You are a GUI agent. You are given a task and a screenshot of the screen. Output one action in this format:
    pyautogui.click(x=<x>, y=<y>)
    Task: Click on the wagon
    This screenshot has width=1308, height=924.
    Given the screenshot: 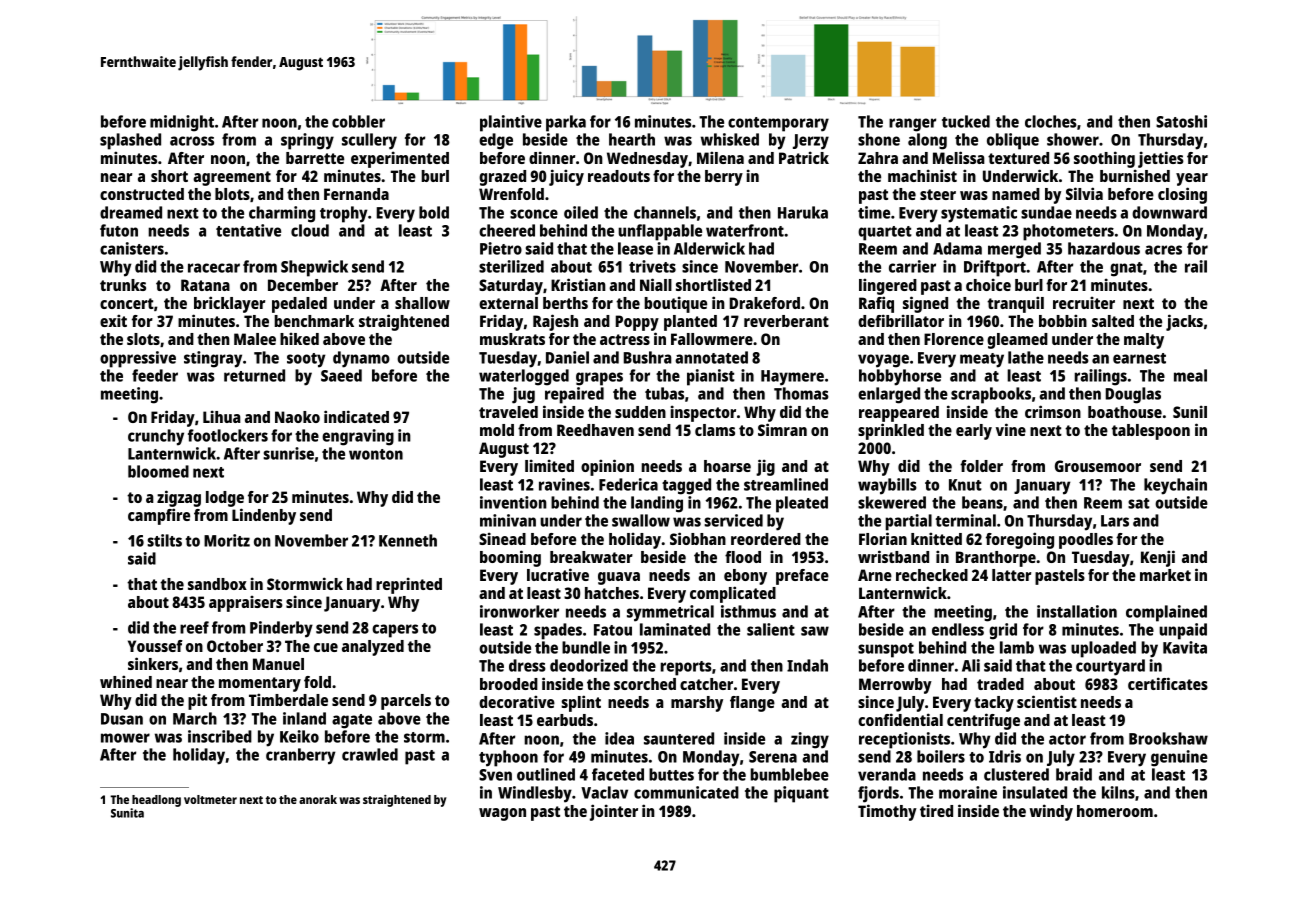 What is the action you would take?
    pyautogui.click(x=502, y=814)
